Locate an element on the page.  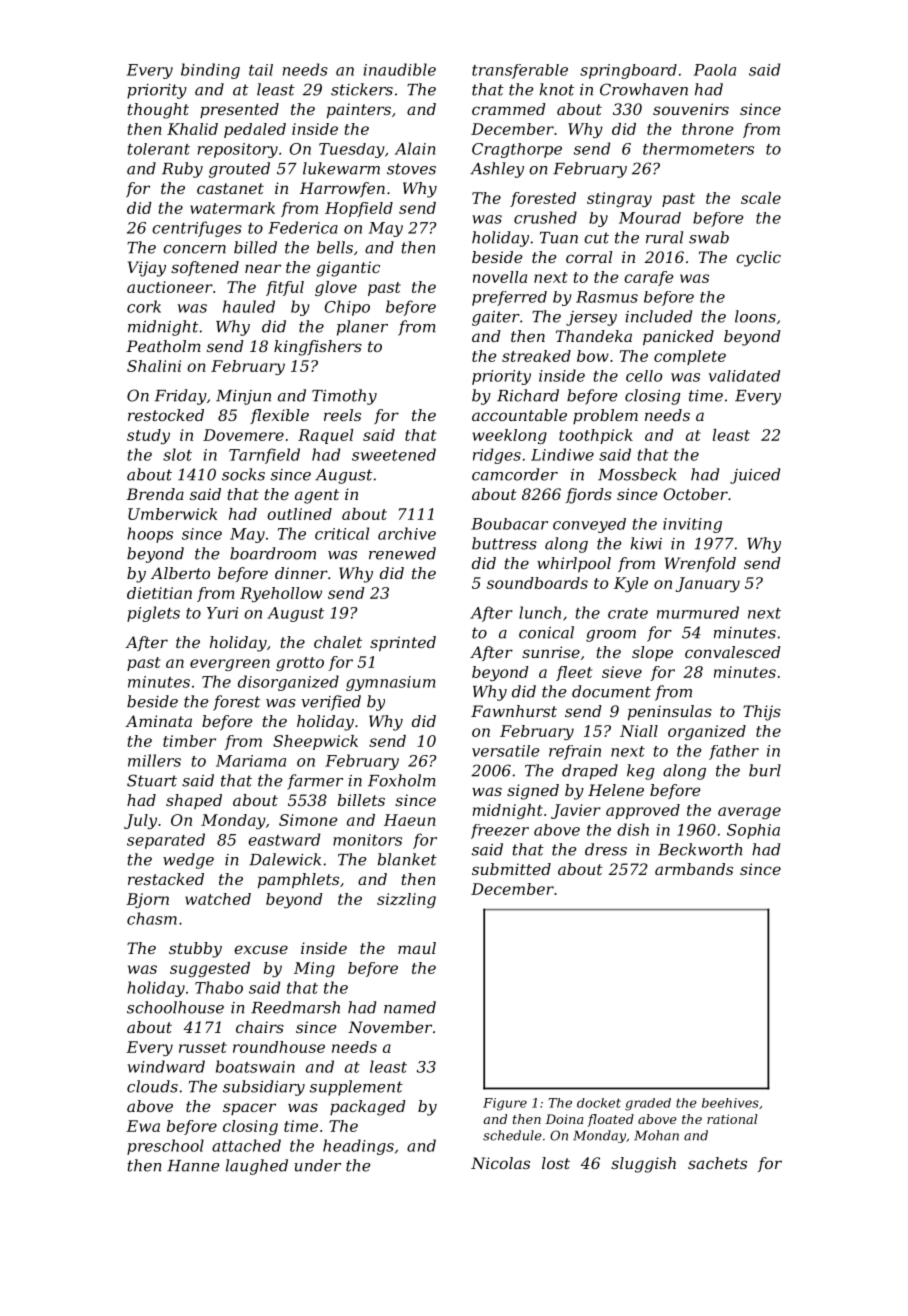
blanket is located at coordinates (407, 859).
